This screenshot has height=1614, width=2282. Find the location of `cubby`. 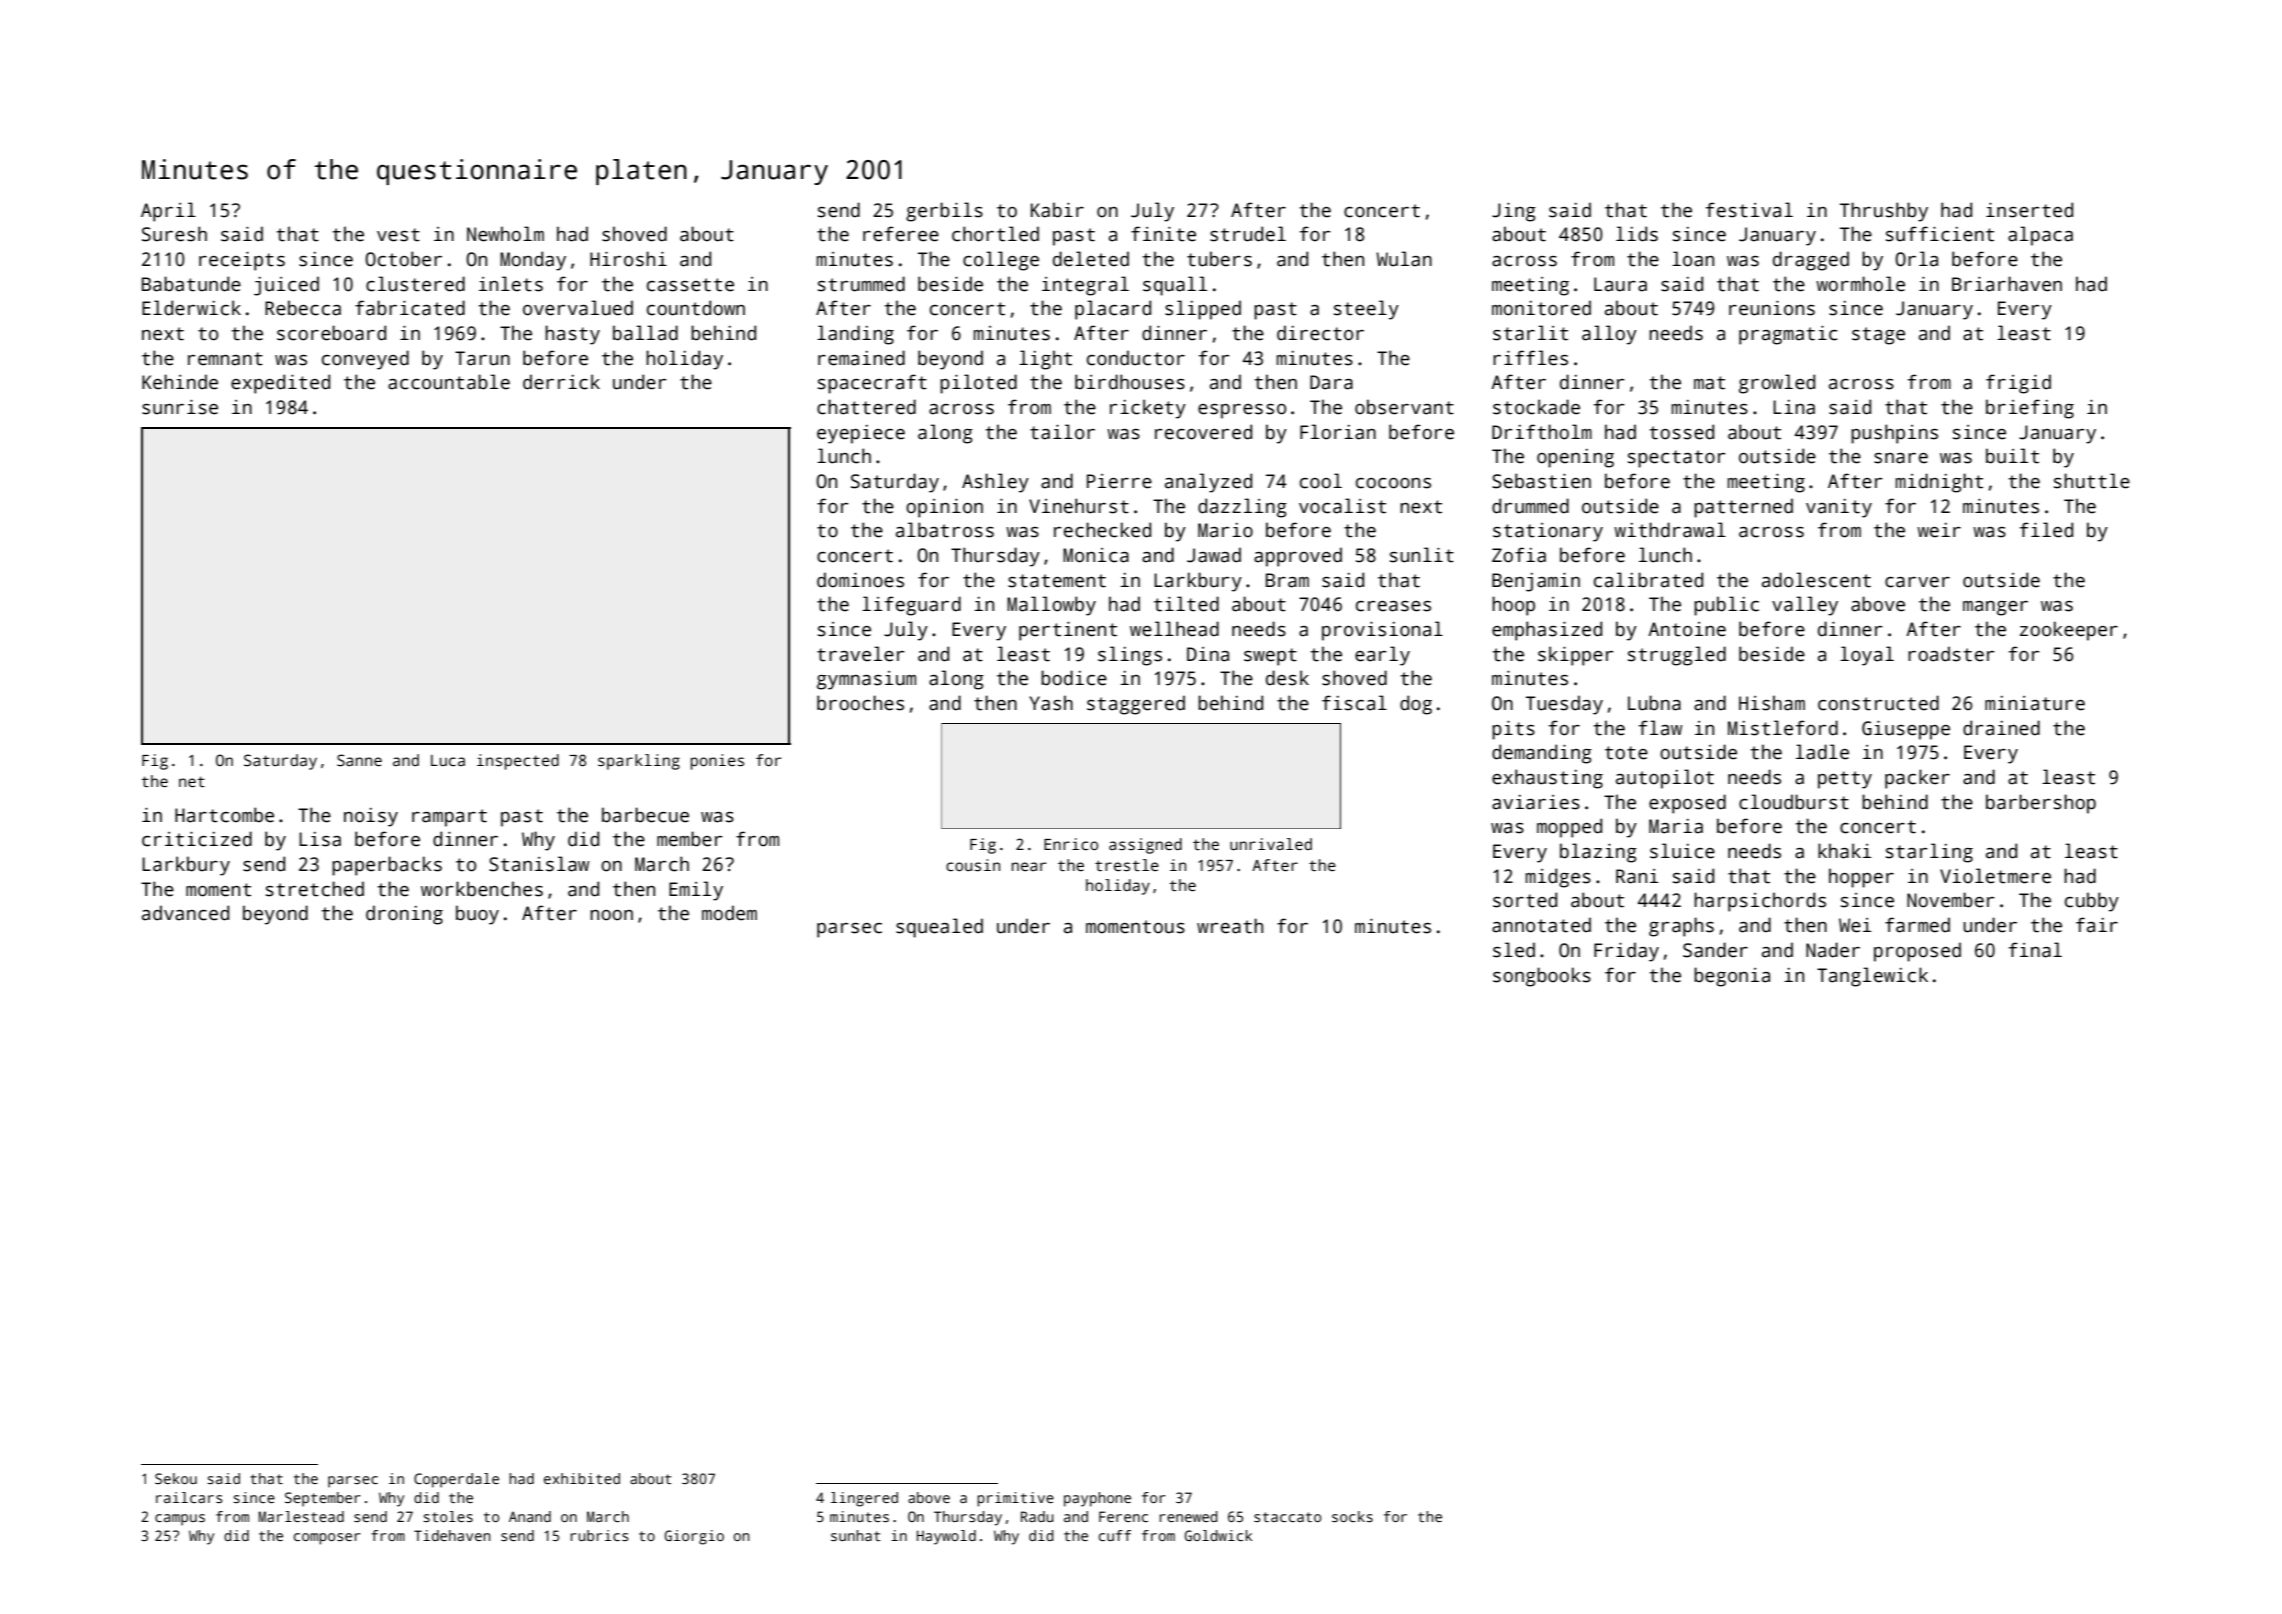

cubby is located at coordinates (2092, 902).
